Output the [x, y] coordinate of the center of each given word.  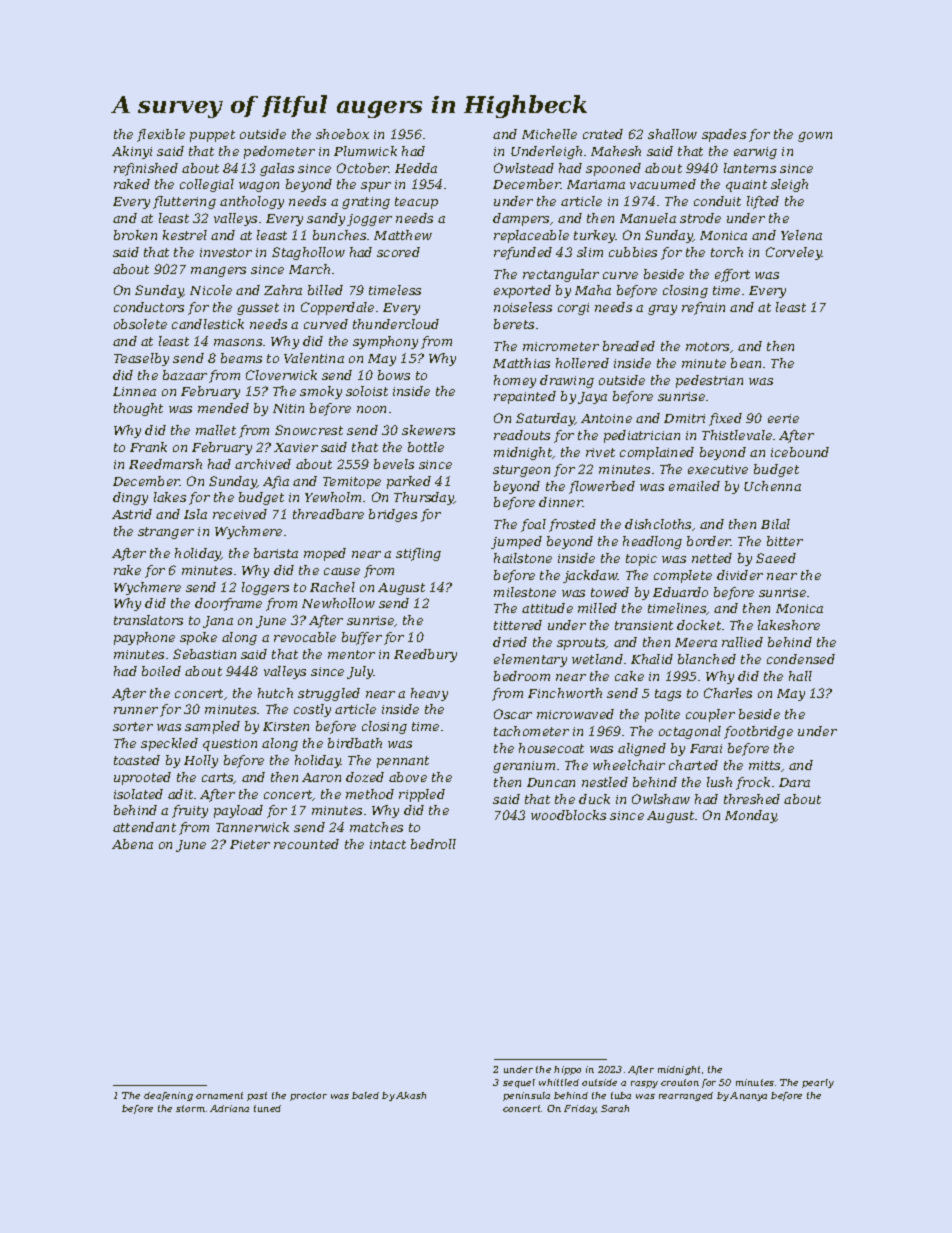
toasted [137, 760]
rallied [742, 642]
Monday [751, 816]
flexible [161, 135]
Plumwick [365, 151]
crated [603, 134]
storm [190, 1108]
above [408, 777]
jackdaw [590, 576]
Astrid [132, 514]
